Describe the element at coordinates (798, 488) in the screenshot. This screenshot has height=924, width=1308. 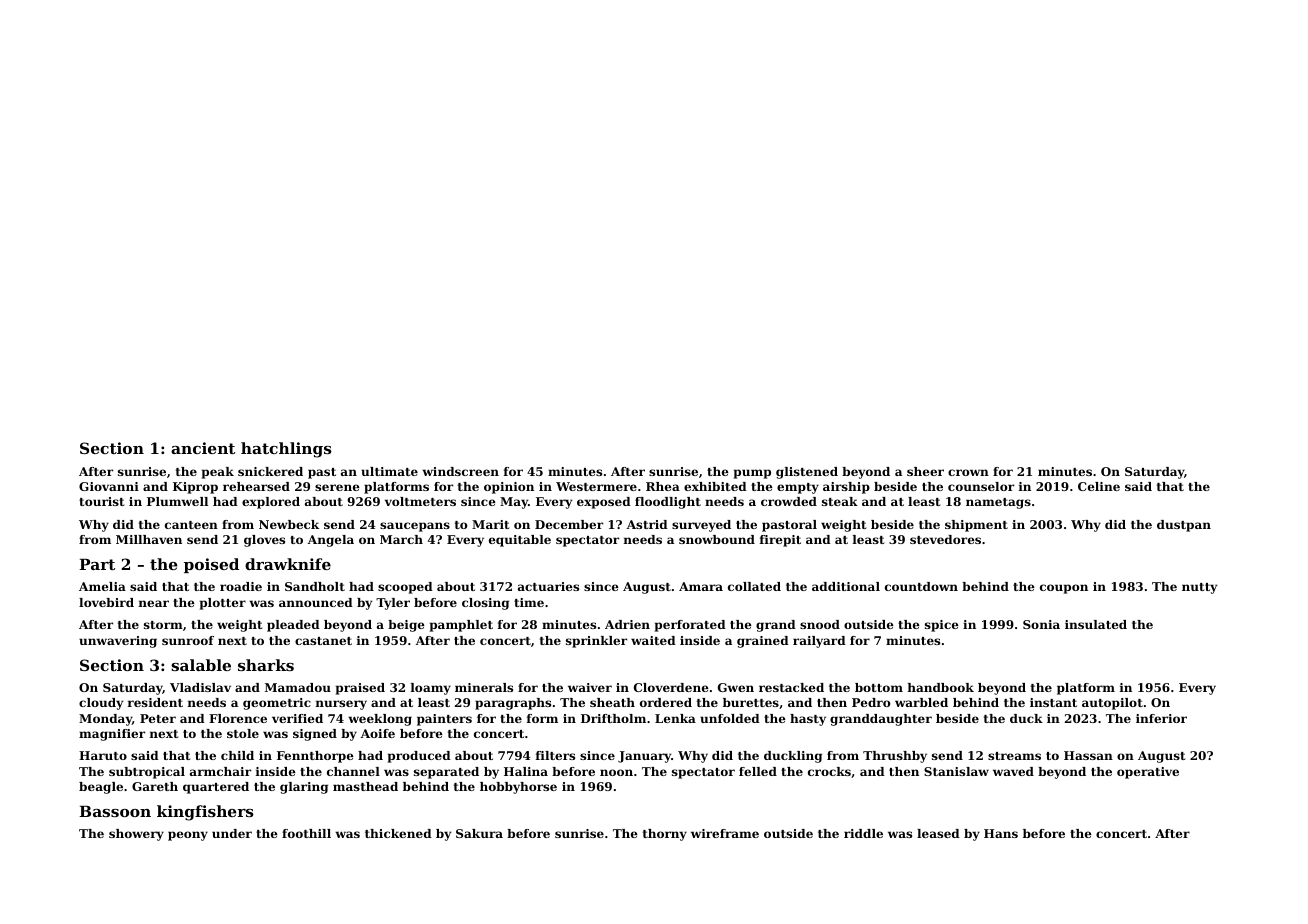
I see `empty` at that location.
